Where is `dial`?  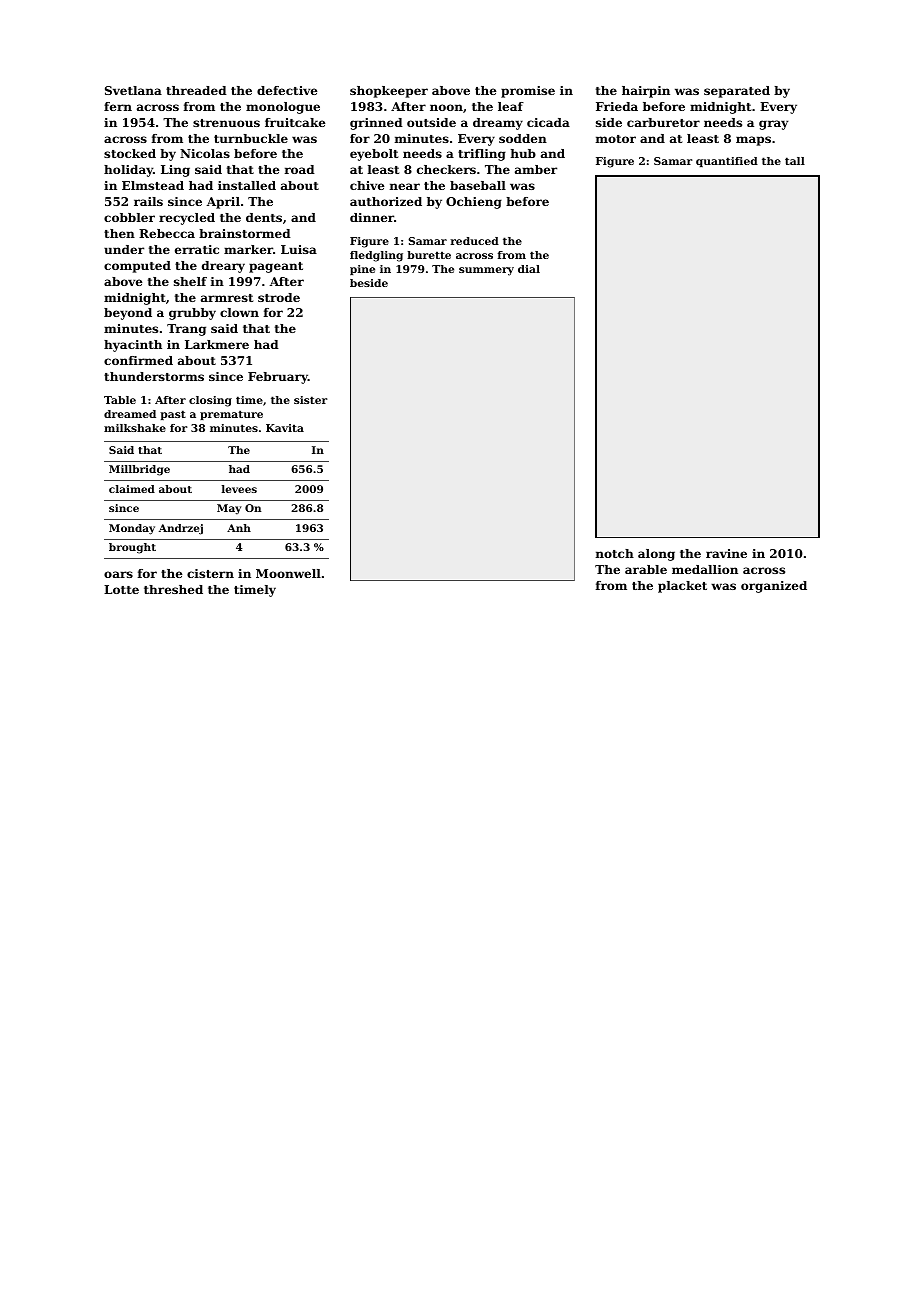 dial is located at coordinates (529, 269).
